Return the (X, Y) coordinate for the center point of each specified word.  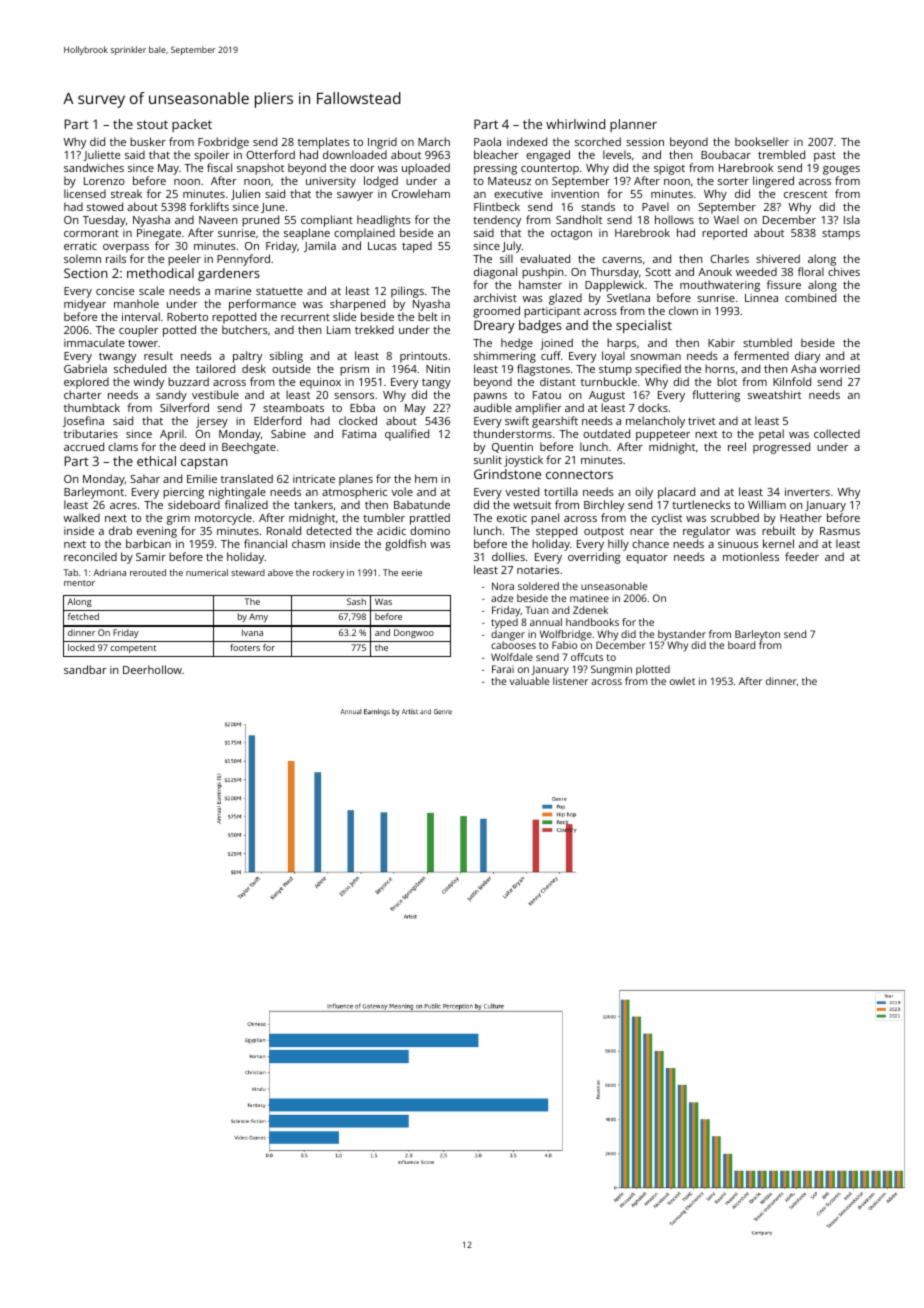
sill (506, 258)
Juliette (101, 155)
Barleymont (94, 493)
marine (233, 291)
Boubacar (726, 154)
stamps (841, 235)
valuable (529, 681)
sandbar (85, 669)
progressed (781, 448)
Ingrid (382, 143)
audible (493, 407)
